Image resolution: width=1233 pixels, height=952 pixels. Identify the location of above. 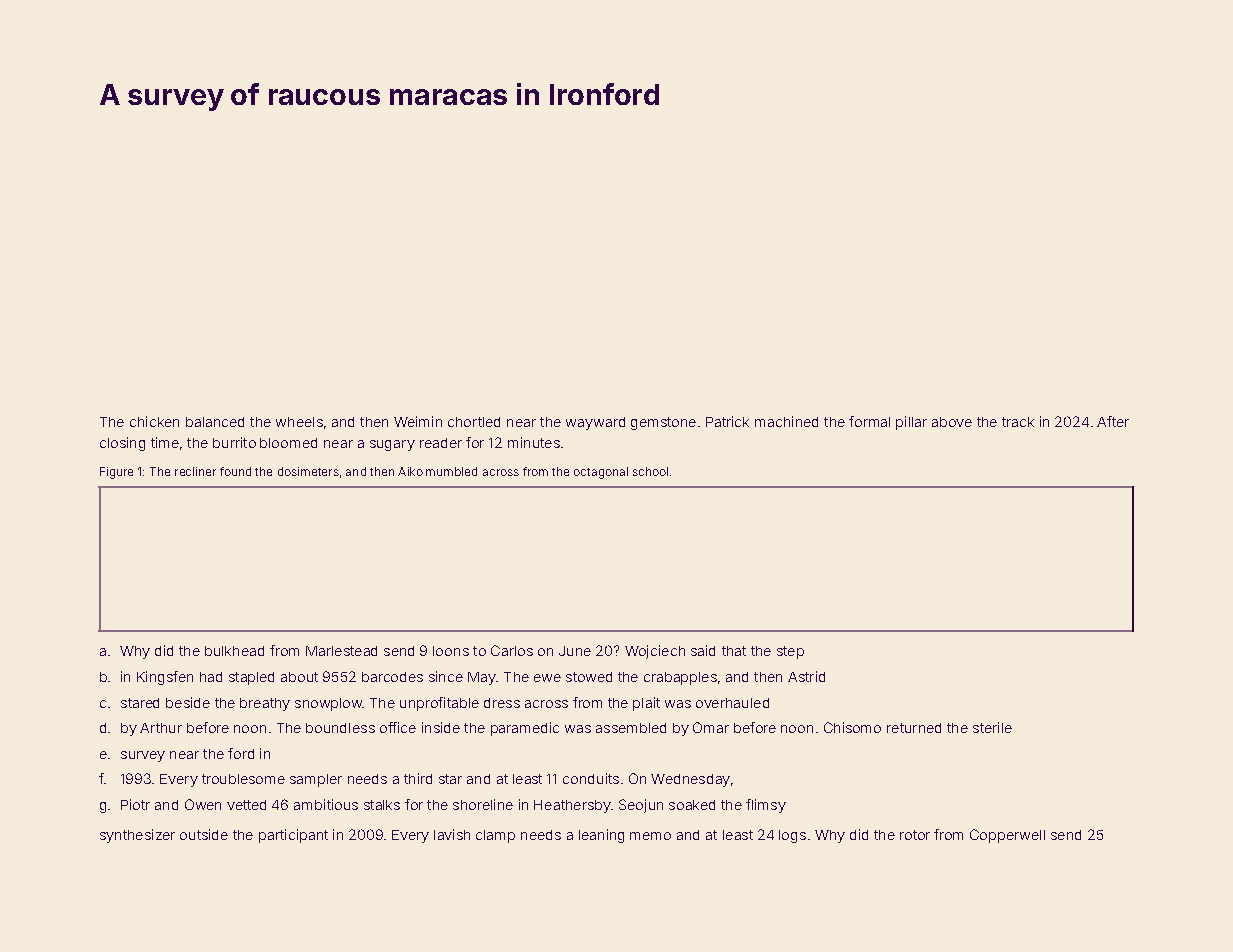
(952, 422).
